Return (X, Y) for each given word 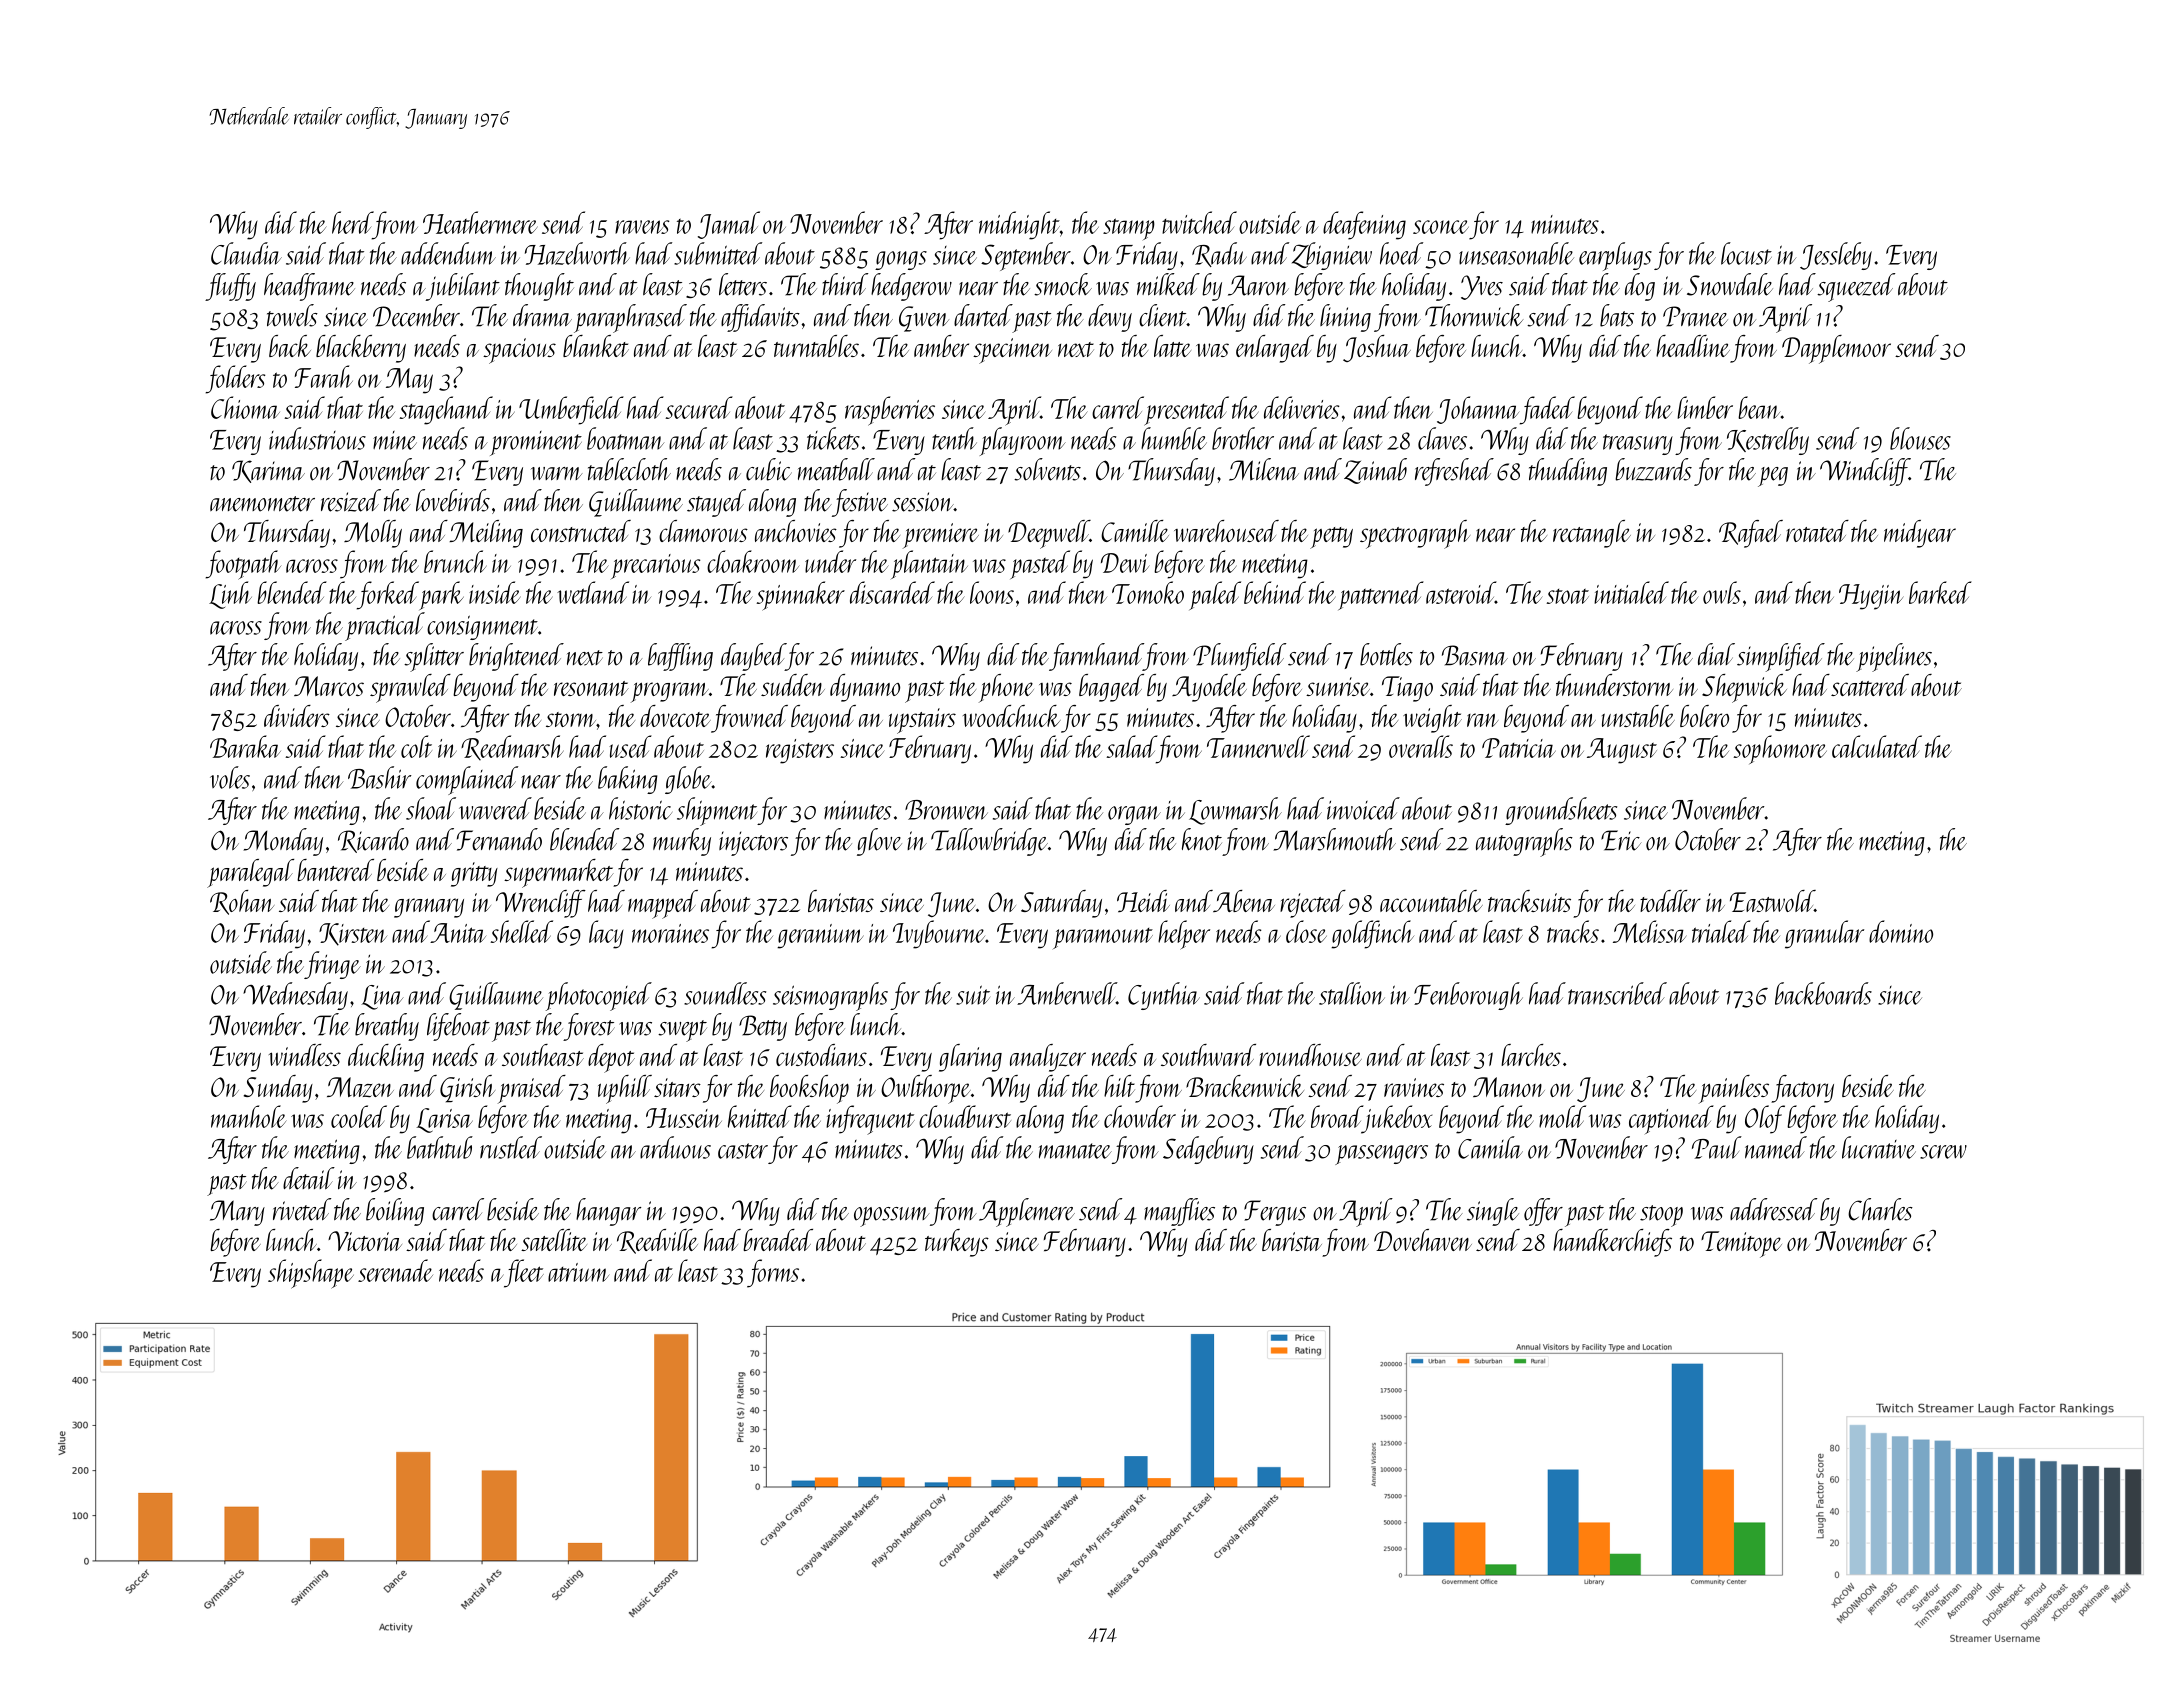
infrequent (870, 1120)
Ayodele (1209, 688)
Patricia (1519, 748)
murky (682, 842)
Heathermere (480, 222)
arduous (675, 1147)
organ (1134, 815)
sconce (1441, 227)
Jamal (729, 225)
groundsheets (1561, 811)
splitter (434, 657)
